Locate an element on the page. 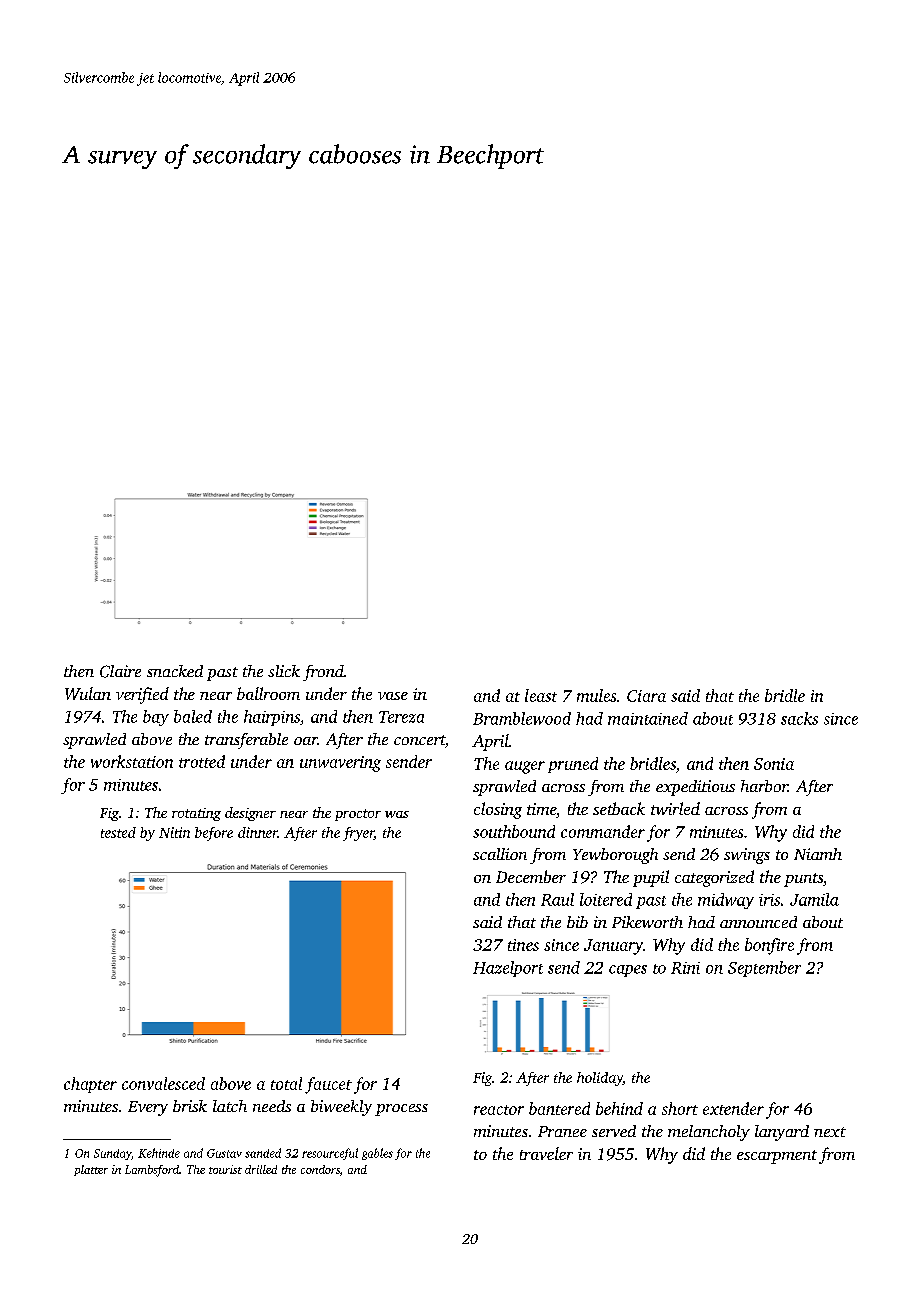 This image has height=1314, width=924. tested is located at coordinates (118, 832).
